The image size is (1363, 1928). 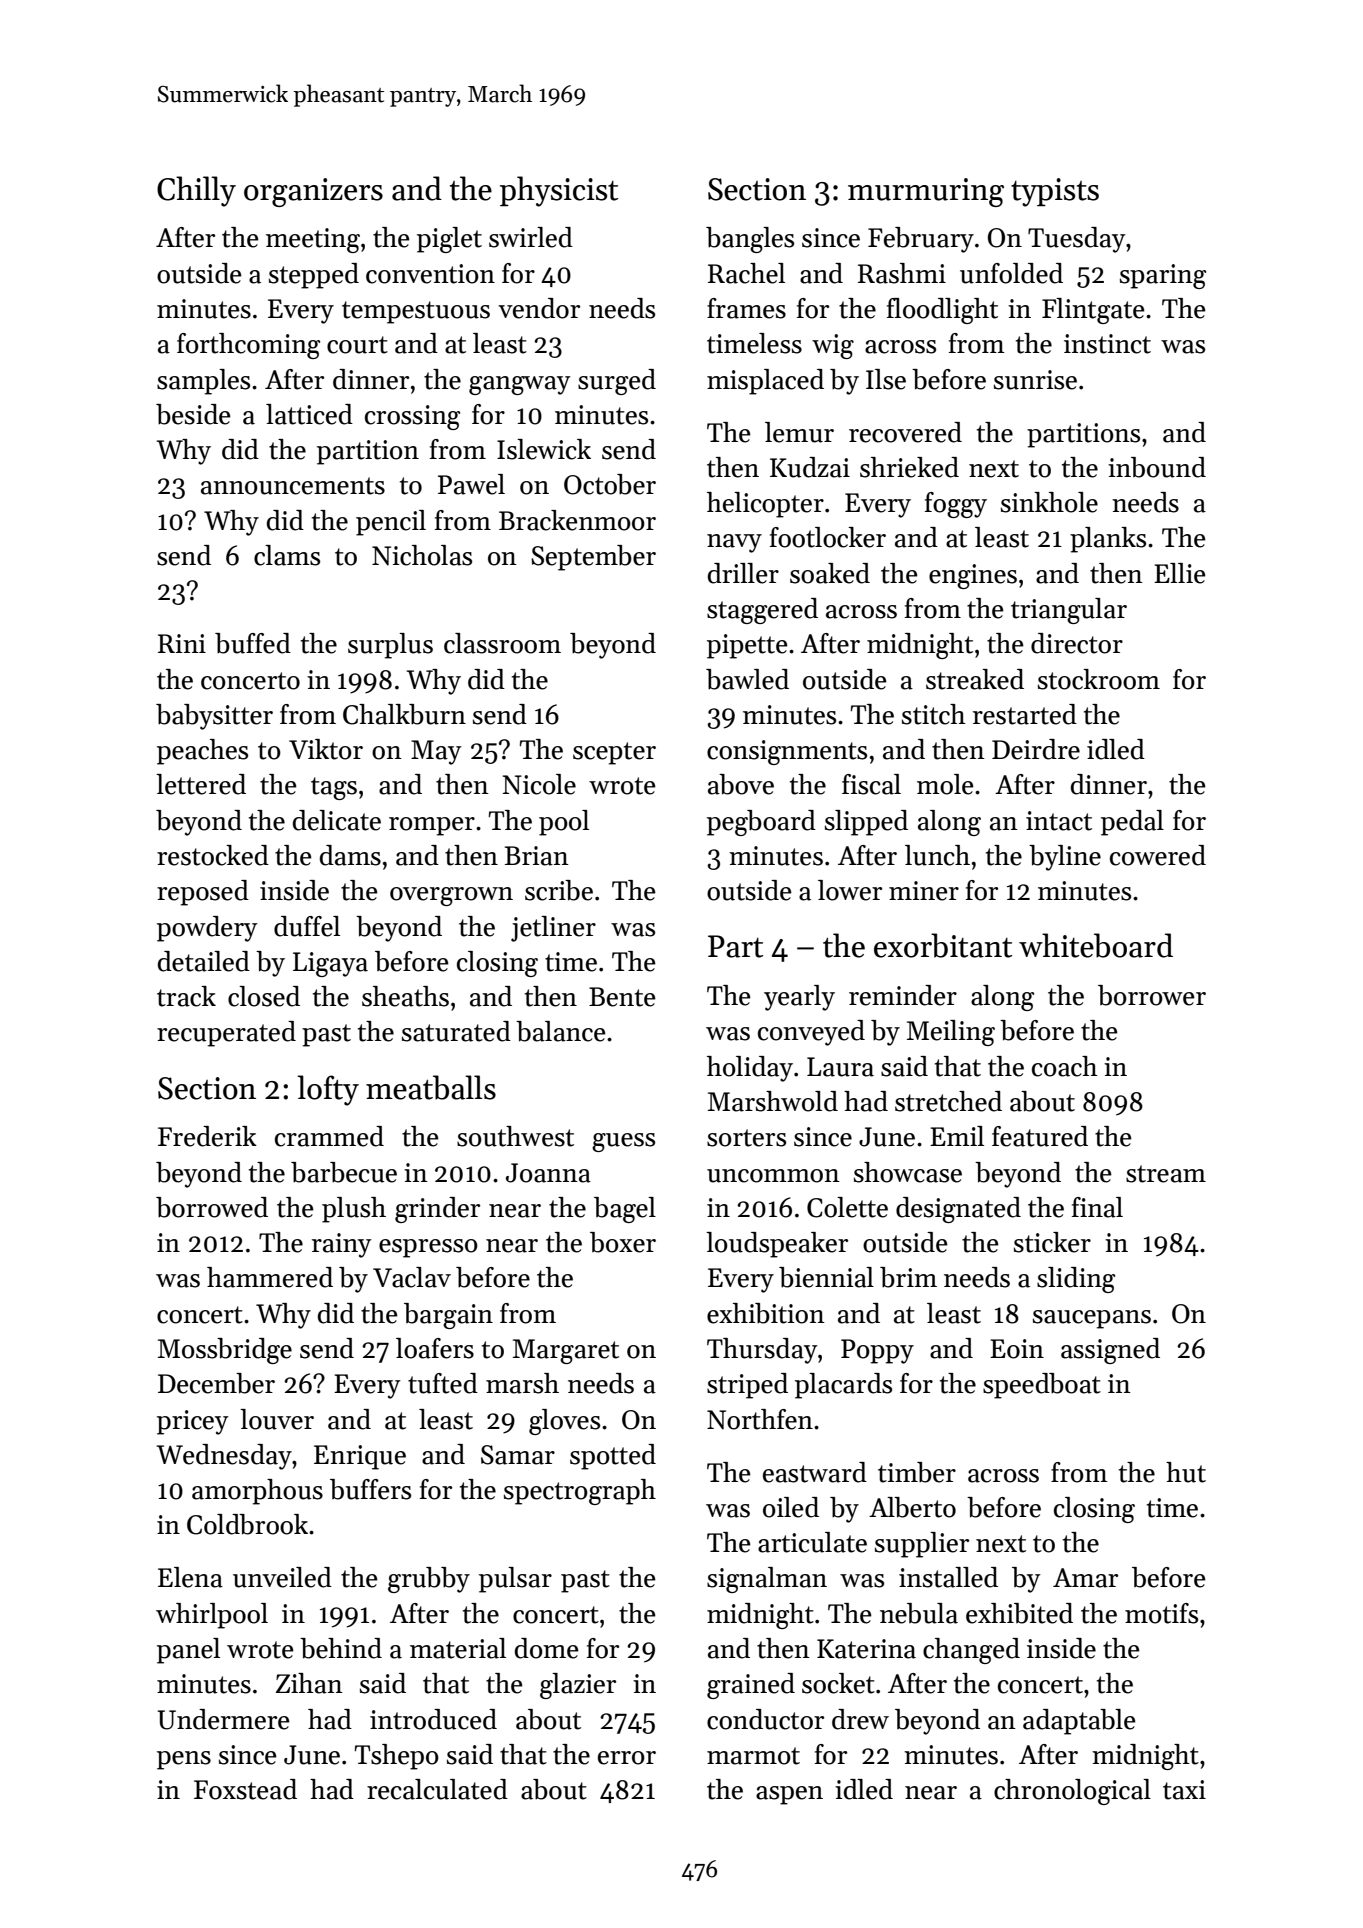 I want to click on assigned, so click(x=1110, y=1351).
